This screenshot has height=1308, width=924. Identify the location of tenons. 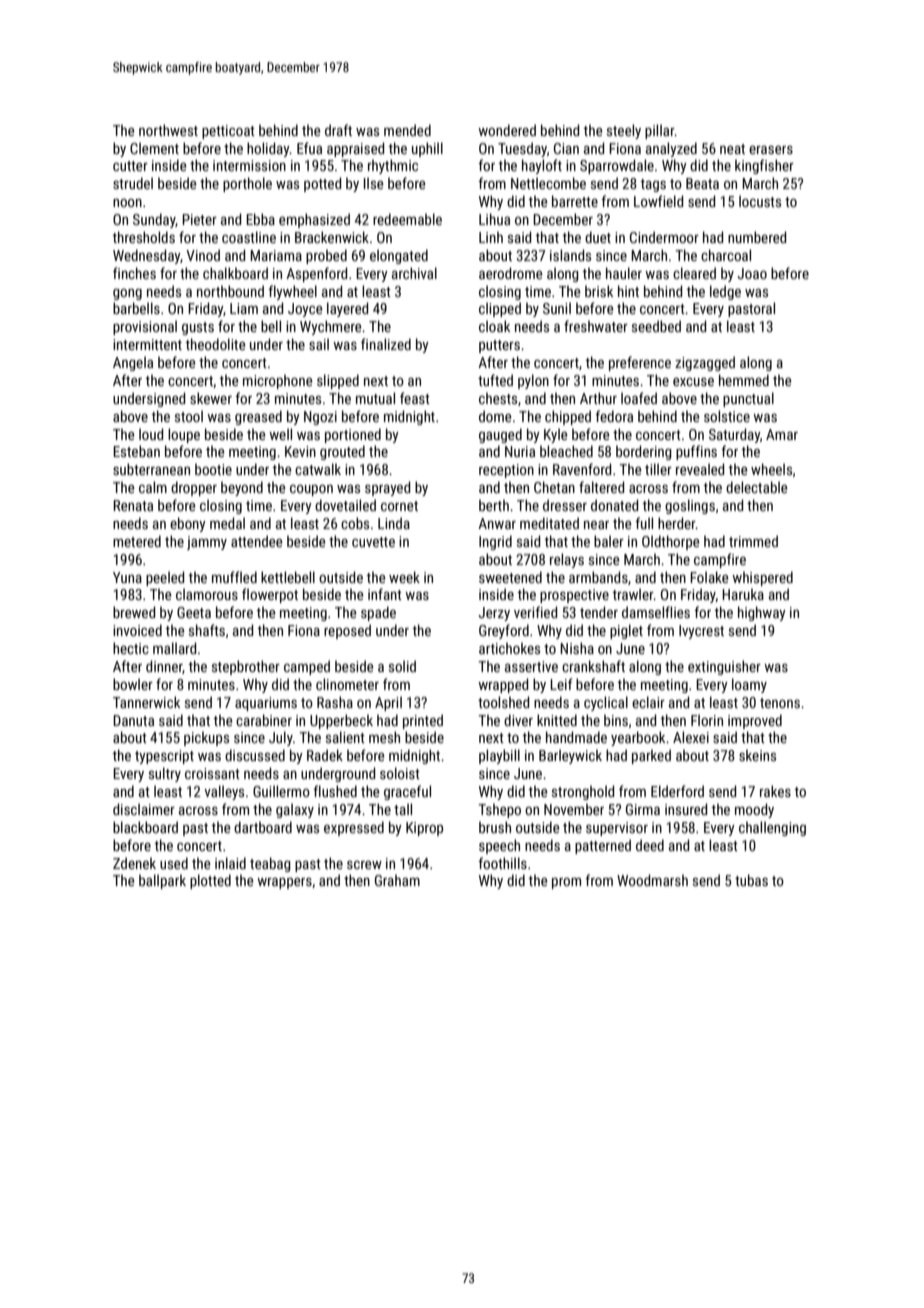
(780, 703).
